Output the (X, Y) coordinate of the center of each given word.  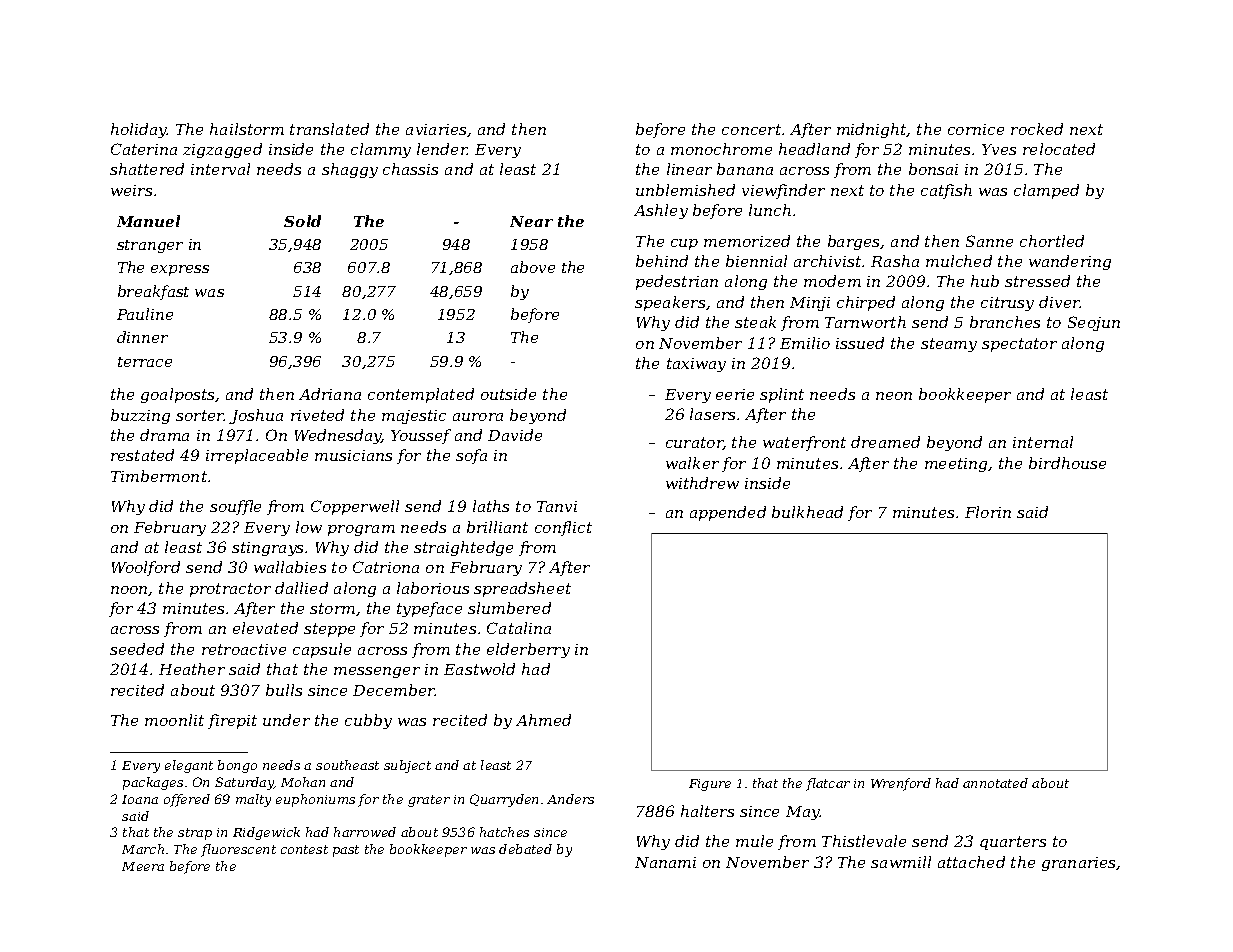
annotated (995, 783)
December (394, 690)
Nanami (665, 862)
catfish (946, 191)
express (180, 270)
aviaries (437, 130)
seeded (137, 649)
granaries (1079, 864)
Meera (143, 866)
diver (1059, 302)
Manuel (148, 221)
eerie (735, 394)
